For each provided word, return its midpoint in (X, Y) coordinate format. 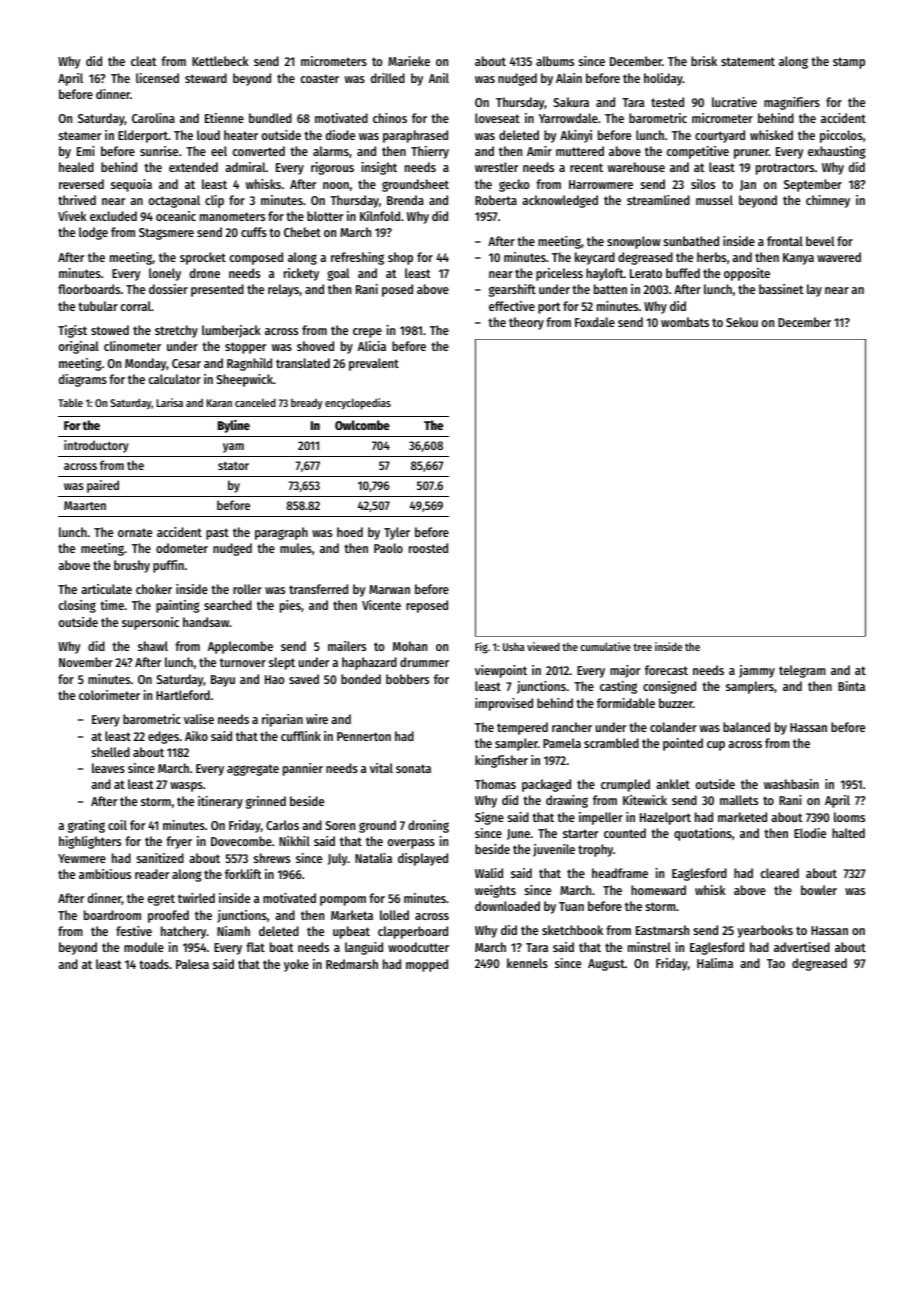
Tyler (397, 533)
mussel (714, 200)
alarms (331, 151)
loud (208, 135)
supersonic (150, 623)
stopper (245, 348)
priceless (559, 274)
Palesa (192, 964)
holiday (663, 79)
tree (642, 647)
